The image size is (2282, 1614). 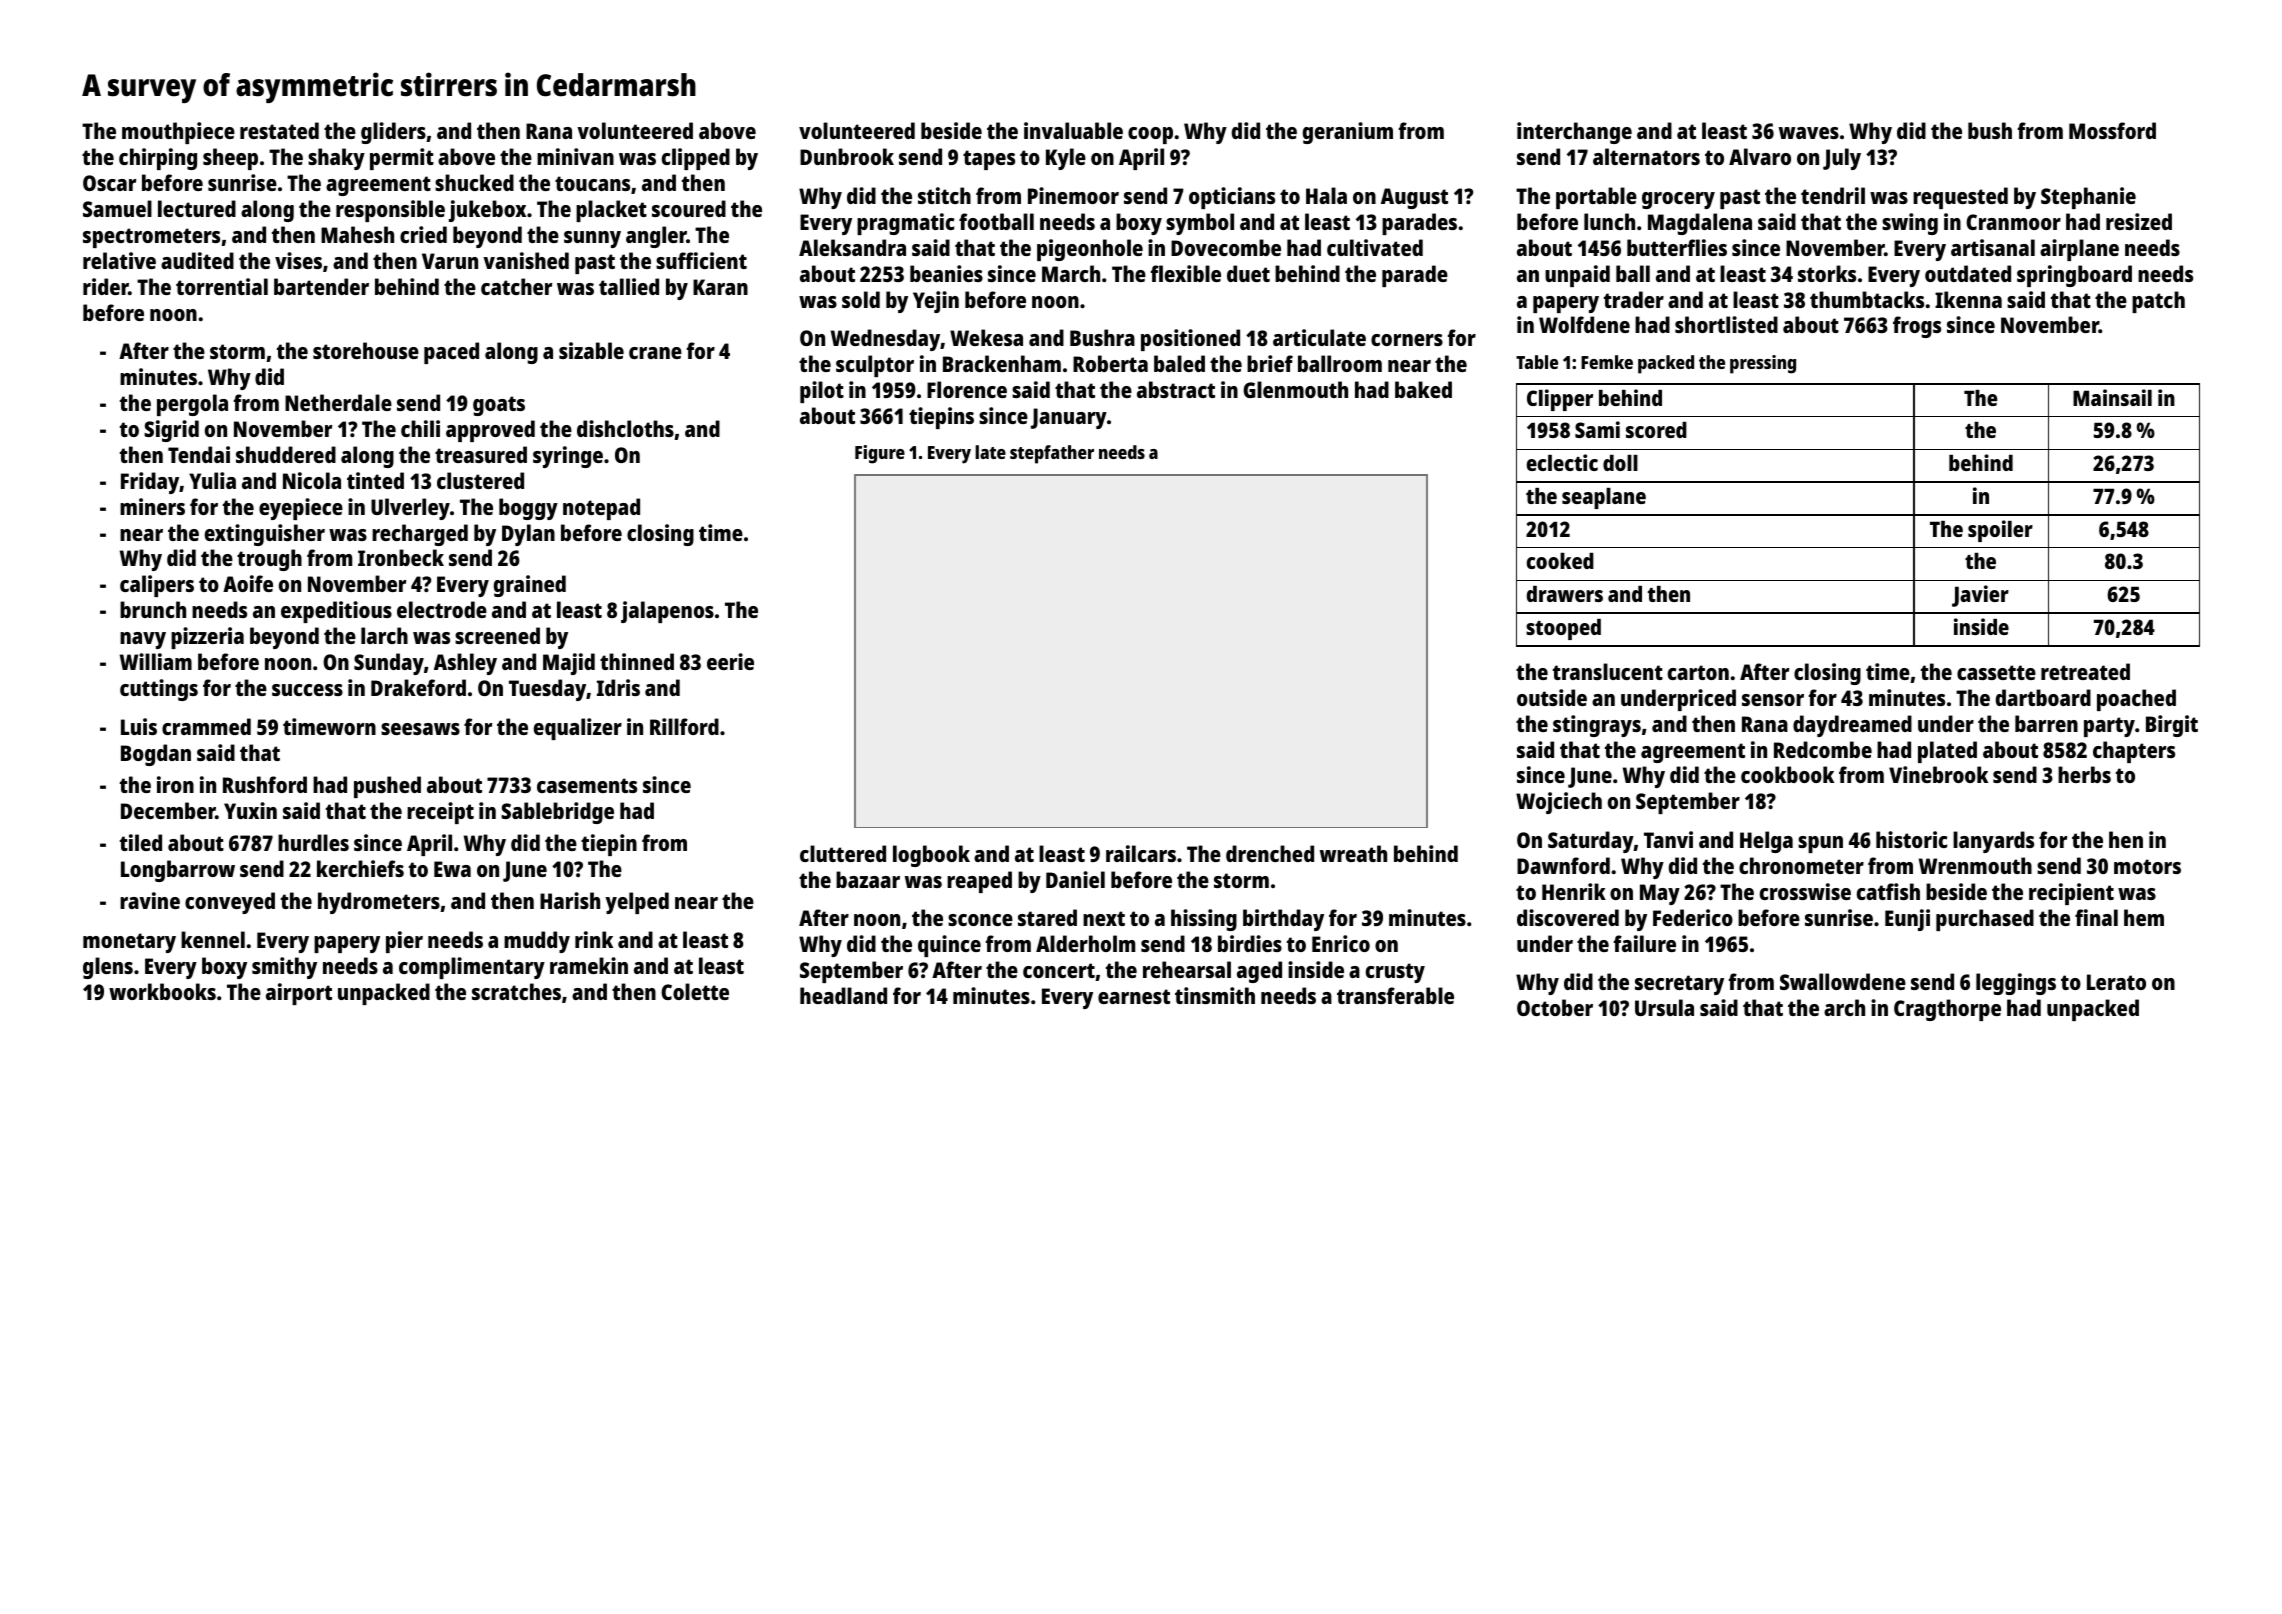 What do you see at coordinates (1348, 133) in the document?
I see `geranium` at bounding box center [1348, 133].
